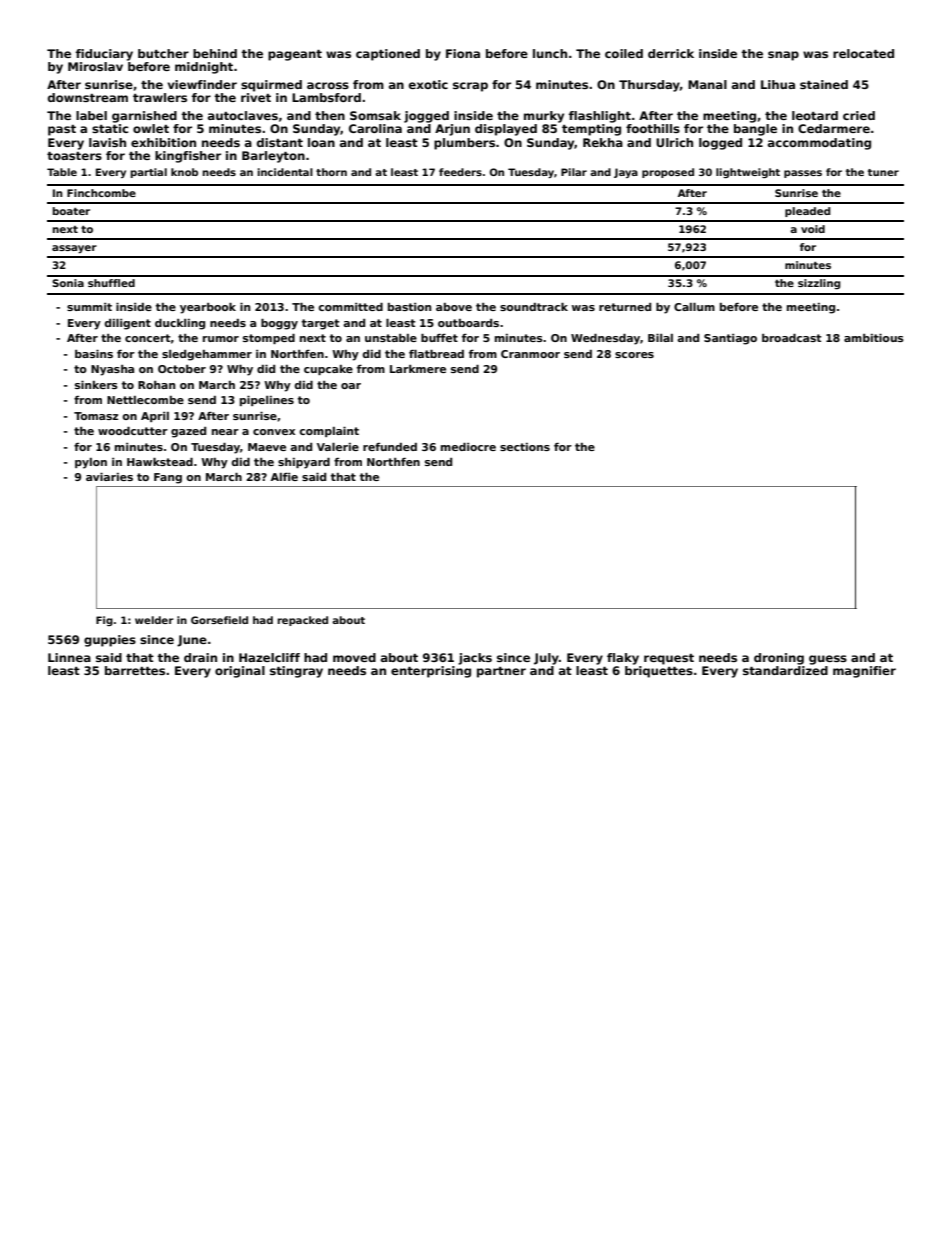 The height and width of the document is (1233, 952). What do you see at coordinates (145, 400) in the document?
I see `Nettlecombe` at bounding box center [145, 400].
